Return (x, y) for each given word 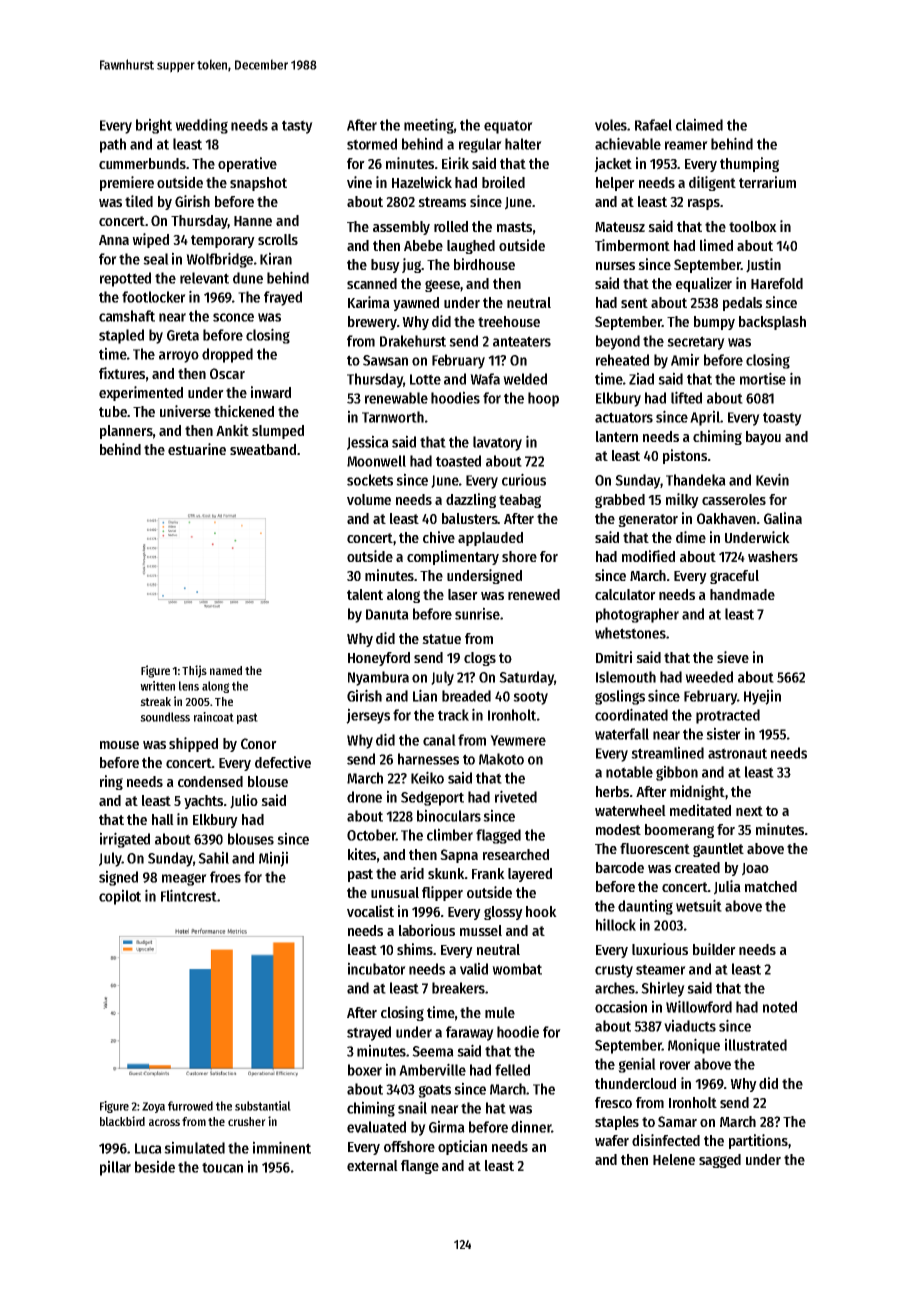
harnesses (428, 759)
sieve (733, 657)
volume (369, 499)
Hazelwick (422, 182)
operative (247, 164)
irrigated (125, 840)
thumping (749, 164)
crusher (247, 1121)
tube (113, 411)
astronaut (737, 753)
